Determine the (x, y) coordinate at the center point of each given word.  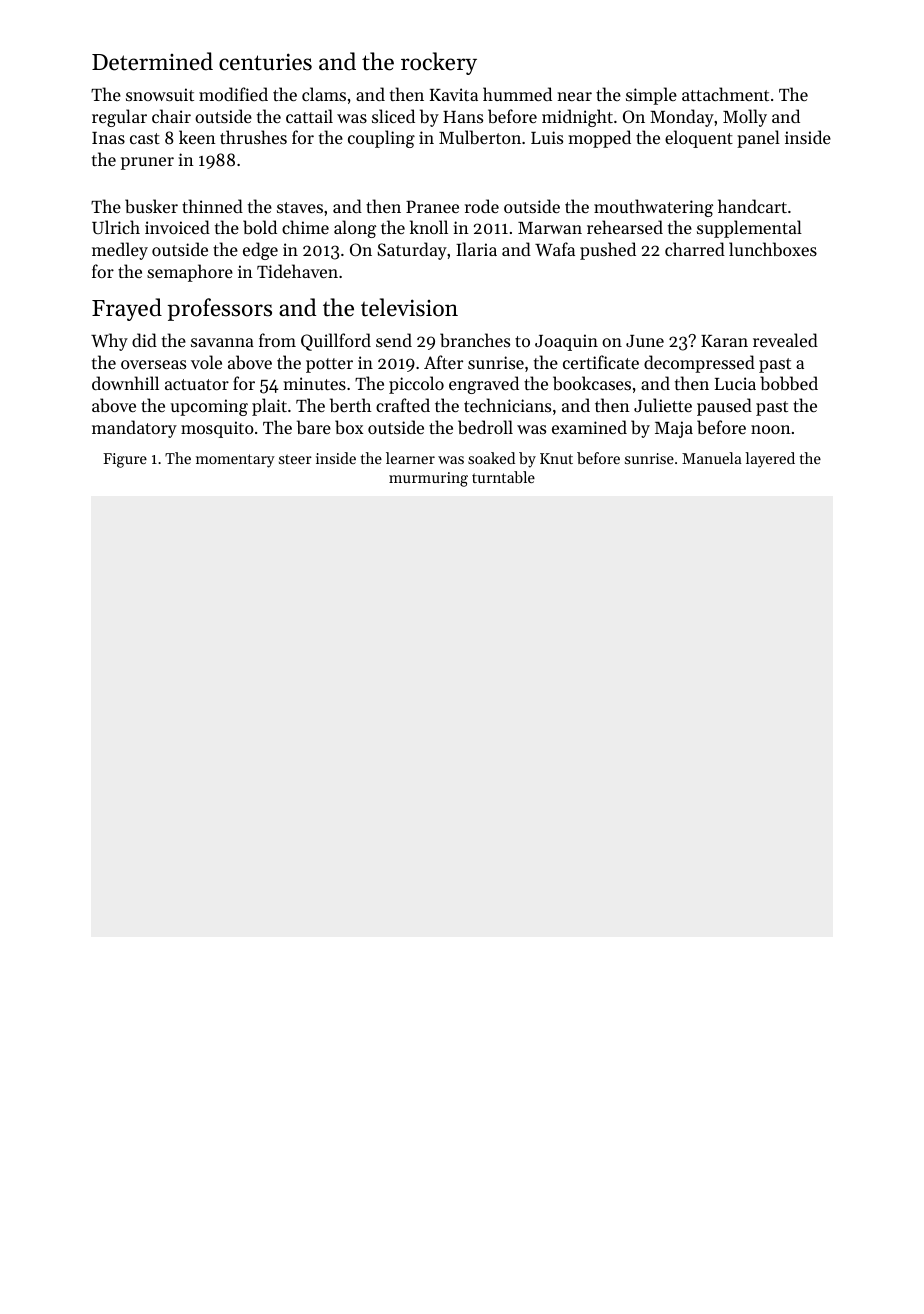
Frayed (127, 309)
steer (295, 459)
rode (482, 206)
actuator (197, 384)
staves (300, 207)
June (645, 341)
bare (314, 427)
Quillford (336, 342)
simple (651, 96)
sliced (393, 116)
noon (771, 429)
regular (119, 118)
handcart (752, 206)
